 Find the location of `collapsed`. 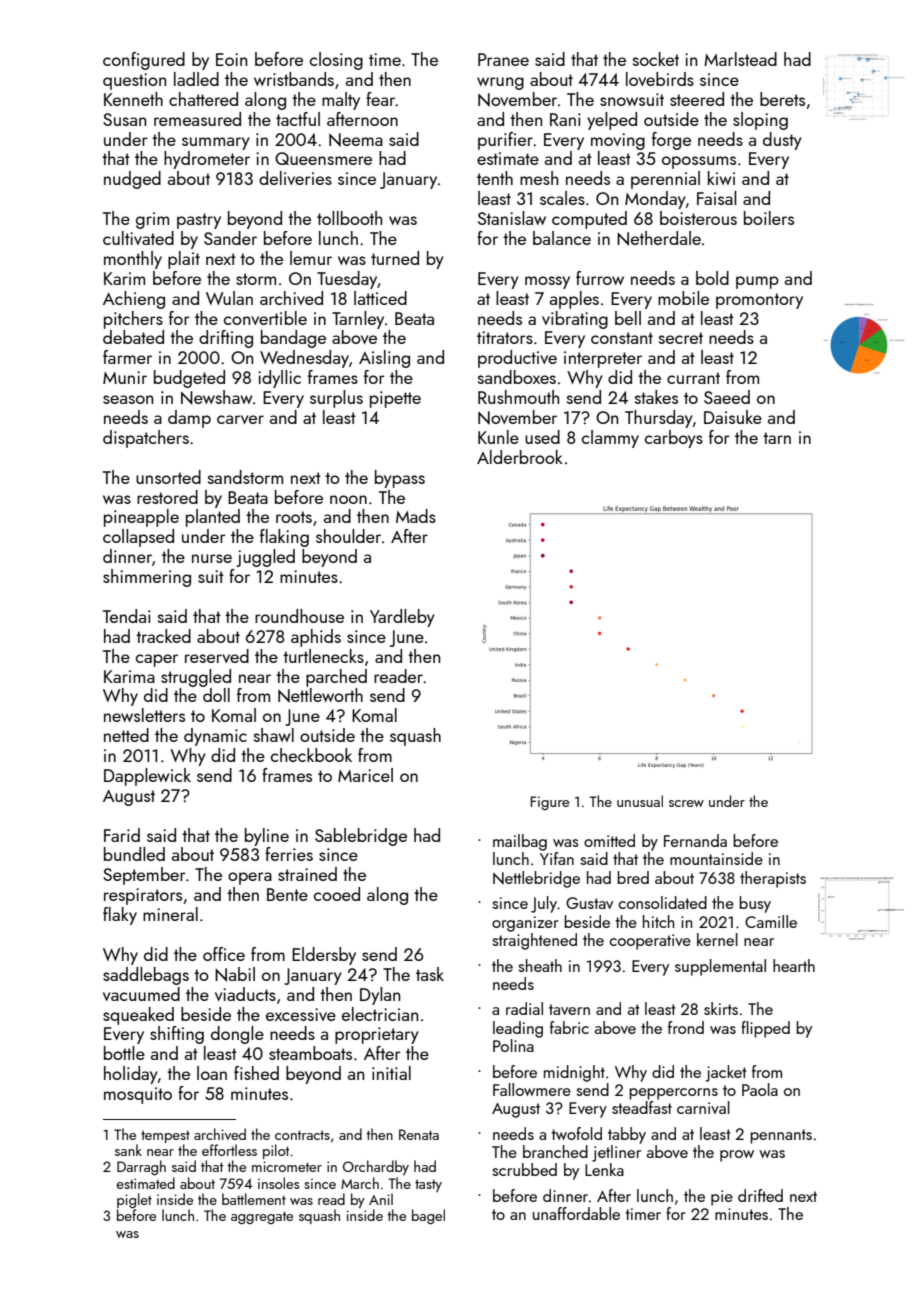

collapsed is located at coordinates (138, 538).
